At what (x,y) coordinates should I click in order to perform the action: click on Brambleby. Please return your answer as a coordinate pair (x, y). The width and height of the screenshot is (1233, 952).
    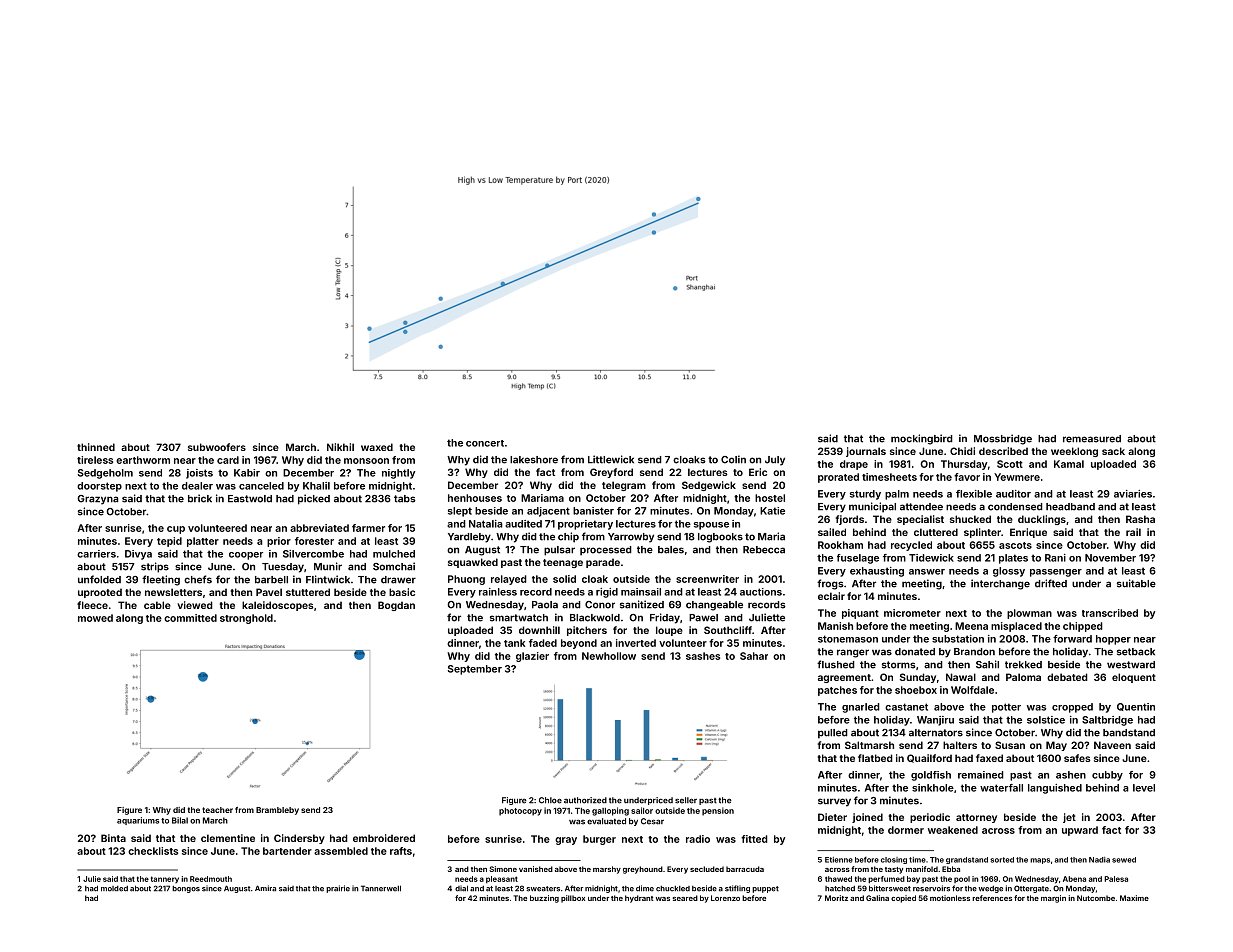
    Looking at the image, I should click on (277, 811).
